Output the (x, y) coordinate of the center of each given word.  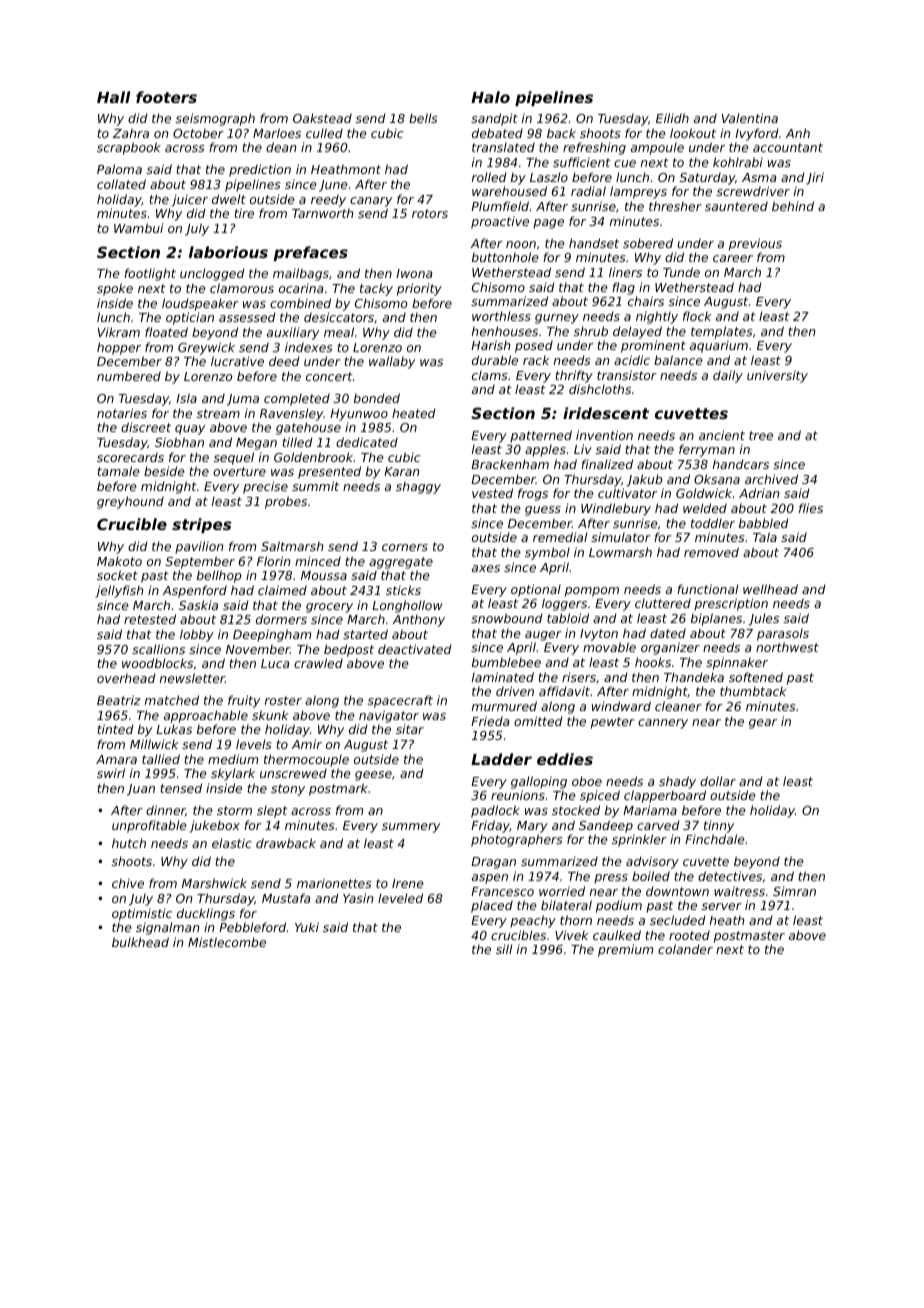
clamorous (242, 288)
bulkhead (140, 942)
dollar (718, 781)
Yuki (307, 927)
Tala (765, 537)
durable (495, 360)
